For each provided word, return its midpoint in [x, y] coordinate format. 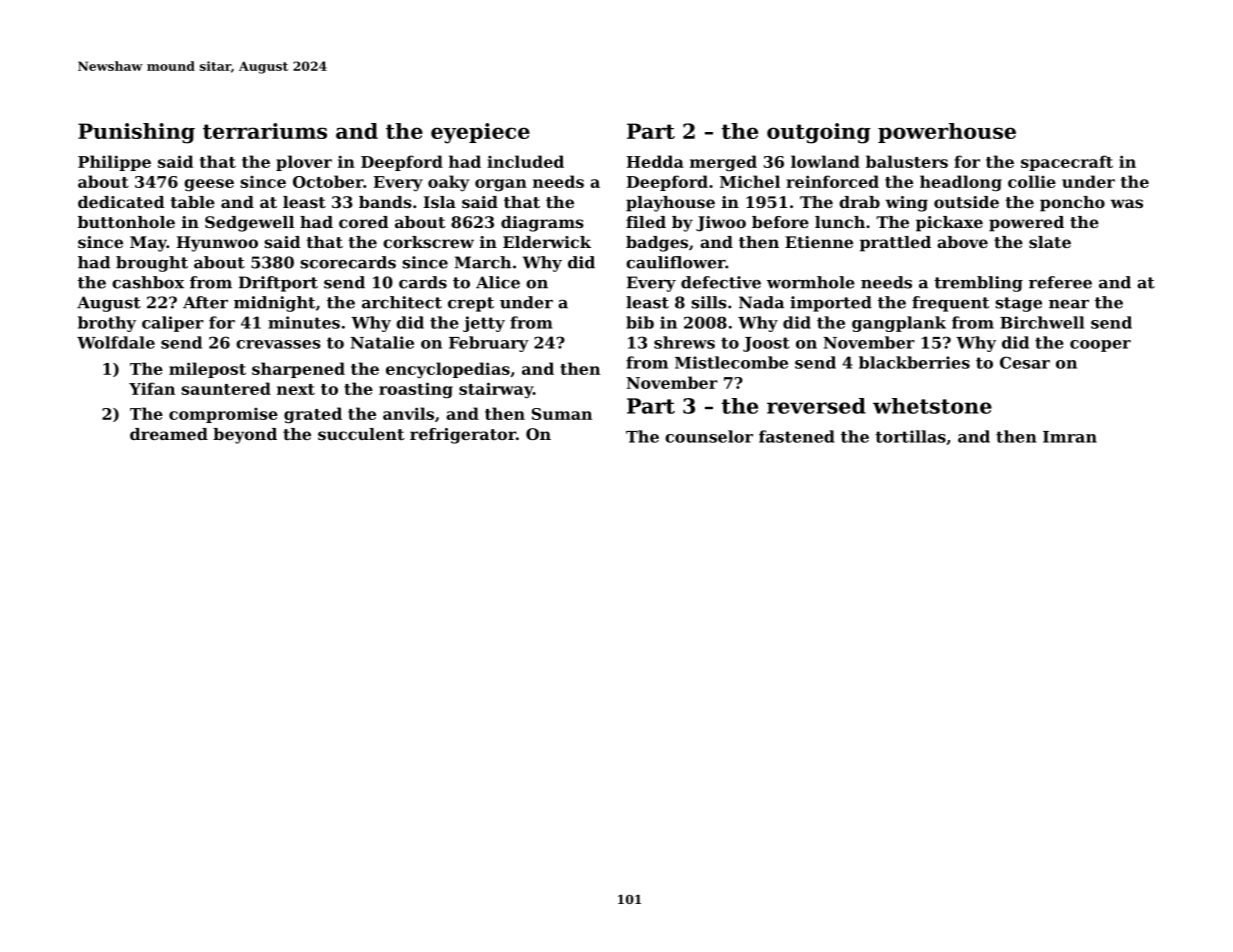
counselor [709, 436]
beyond [245, 436]
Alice [498, 282]
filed [646, 222]
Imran [1070, 437]
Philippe [114, 163]
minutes [304, 322]
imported [831, 304]
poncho [1072, 204]
